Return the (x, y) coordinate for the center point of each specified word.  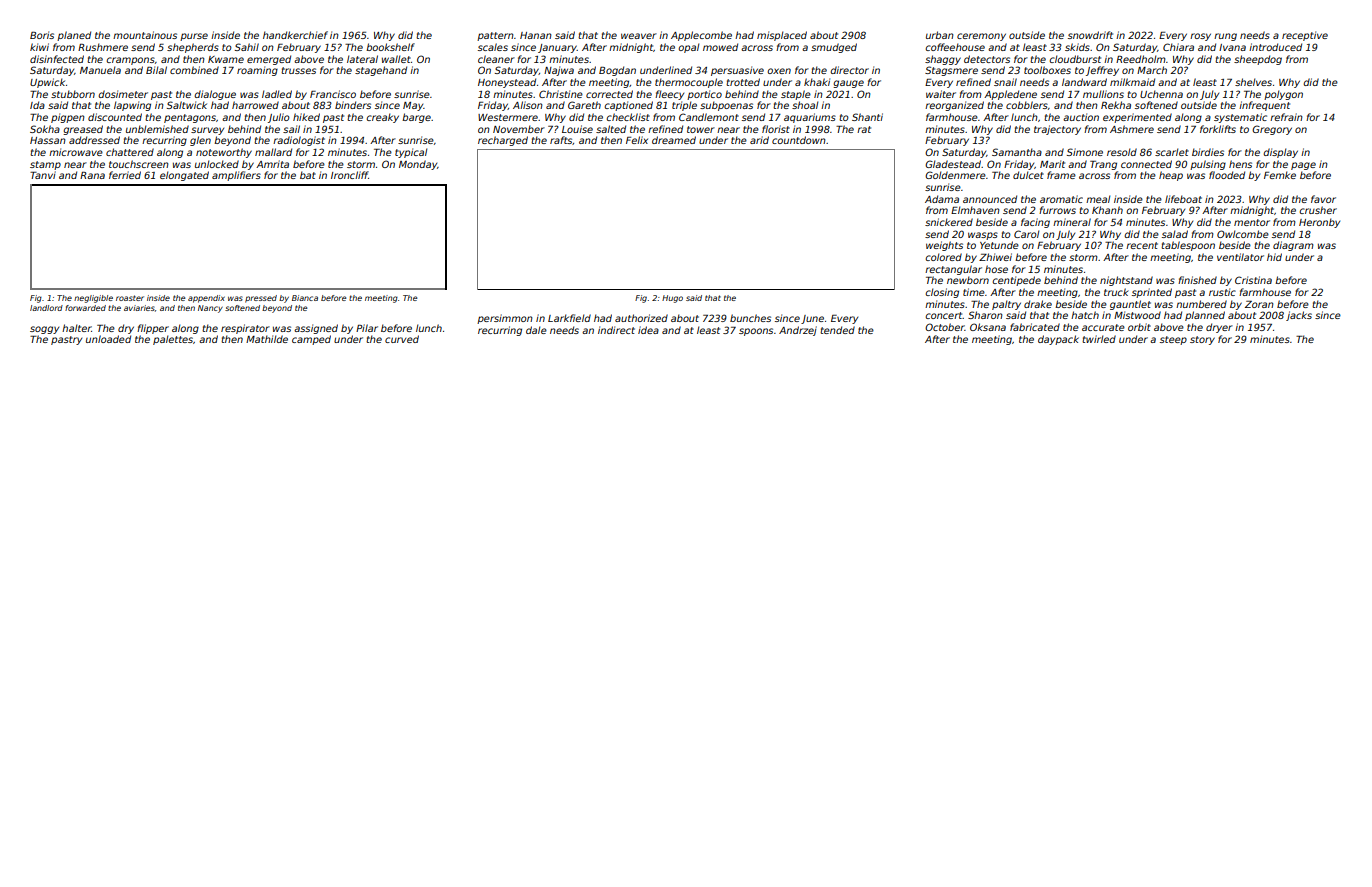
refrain (1286, 117)
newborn (968, 280)
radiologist (299, 141)
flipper (153, 329)
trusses (298, 70)
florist (776, 129)
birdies (1208, 152)
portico (704, 95)
